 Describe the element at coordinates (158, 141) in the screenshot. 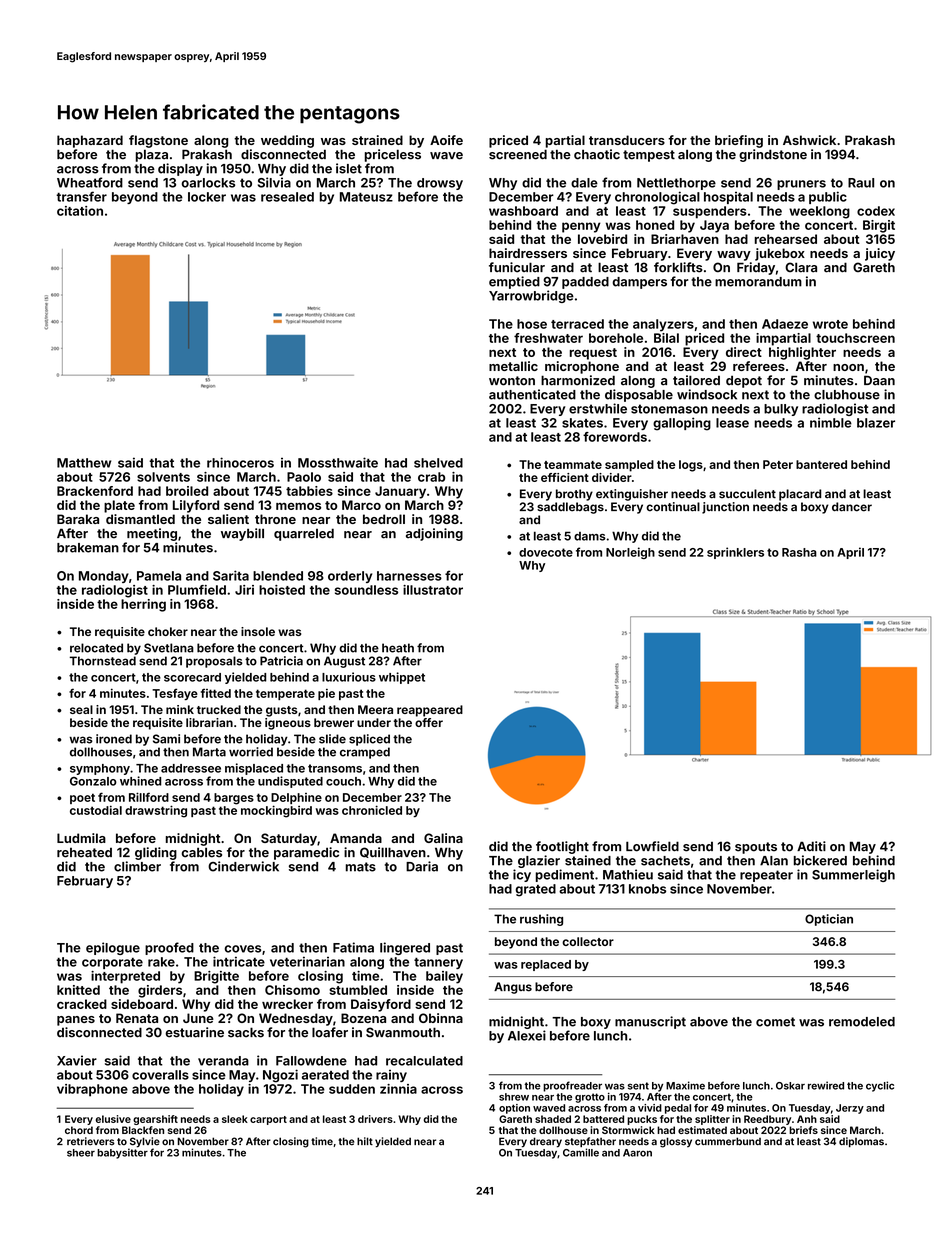

I see `flagstone` at that location.
